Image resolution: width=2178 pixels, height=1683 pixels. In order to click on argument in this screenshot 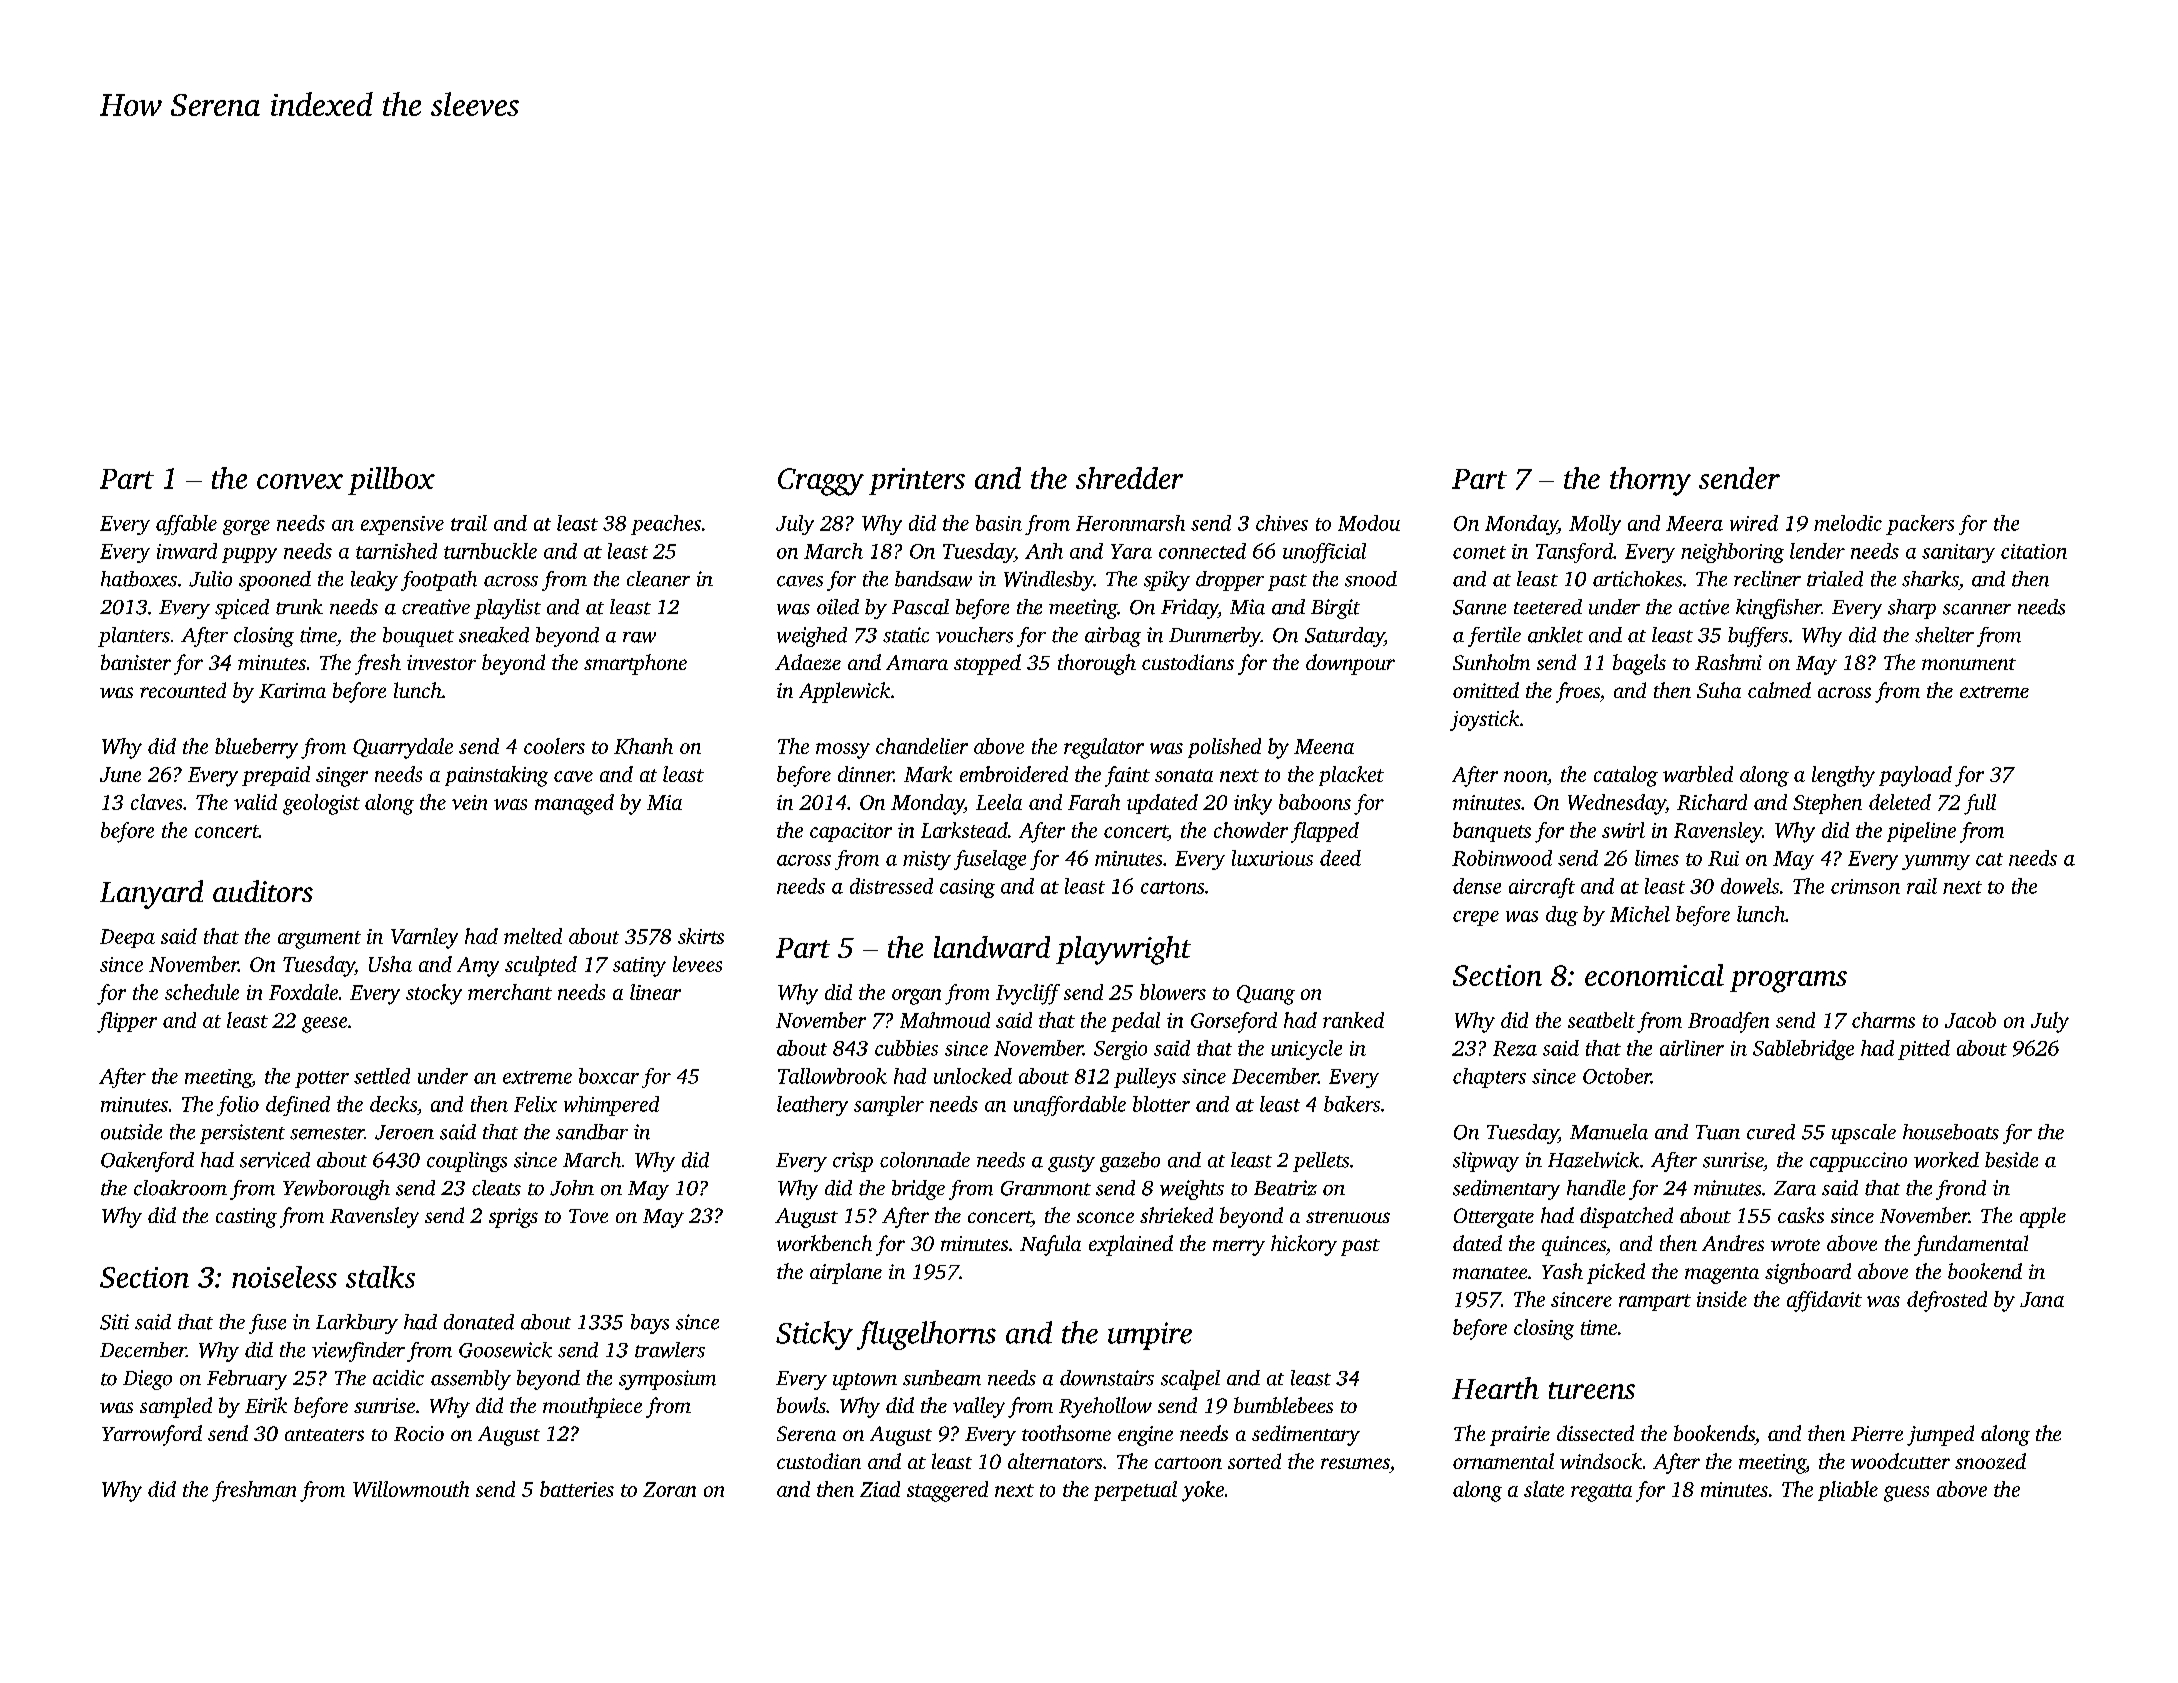, I will do `click(319, 940)`.
